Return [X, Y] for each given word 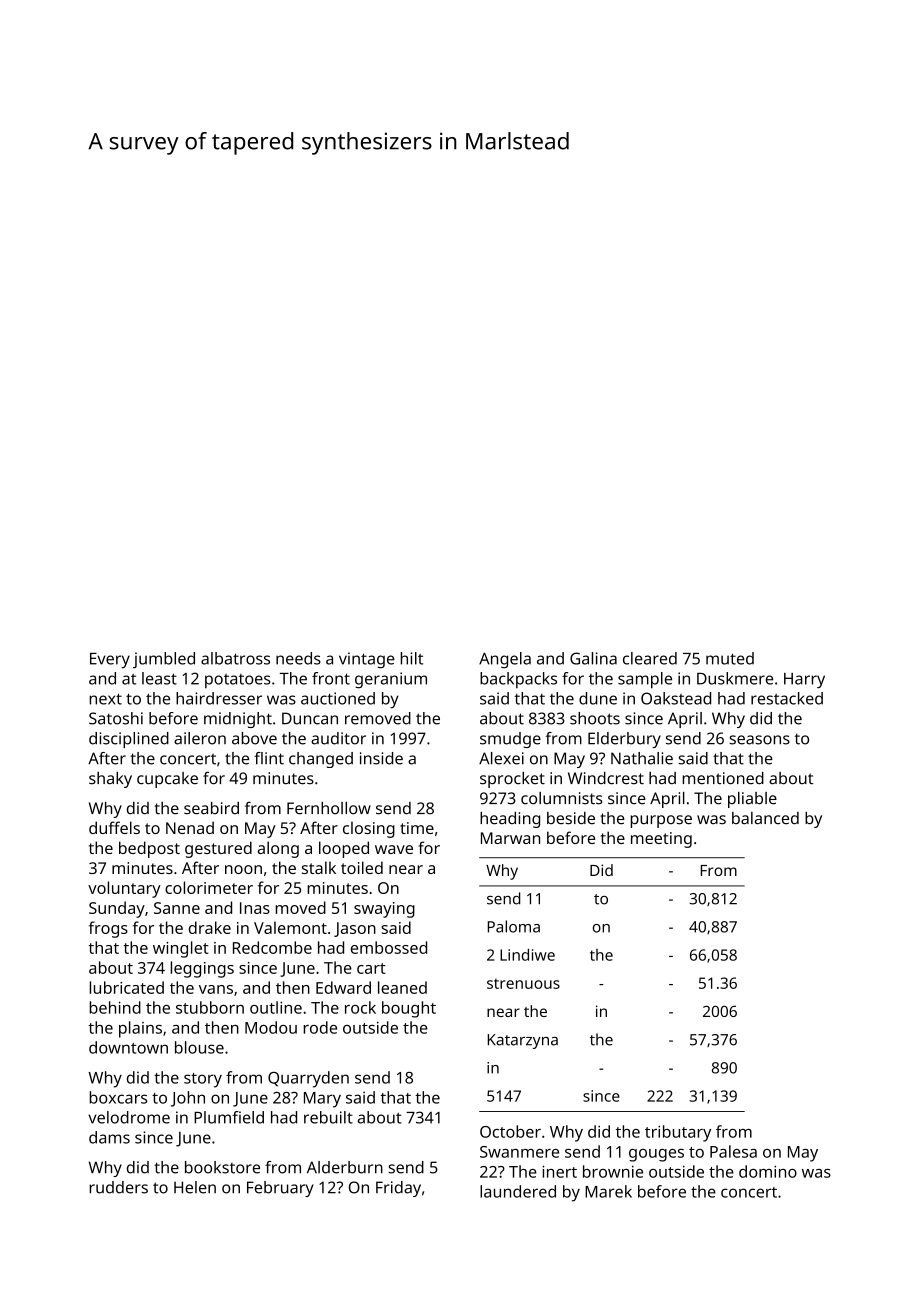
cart [371, 968]
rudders [118, 1187]
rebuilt [328, 1117]
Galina [593, 658]
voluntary [124, 889]
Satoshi [116, 718]
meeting [661, 840]
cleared [650, 658]
